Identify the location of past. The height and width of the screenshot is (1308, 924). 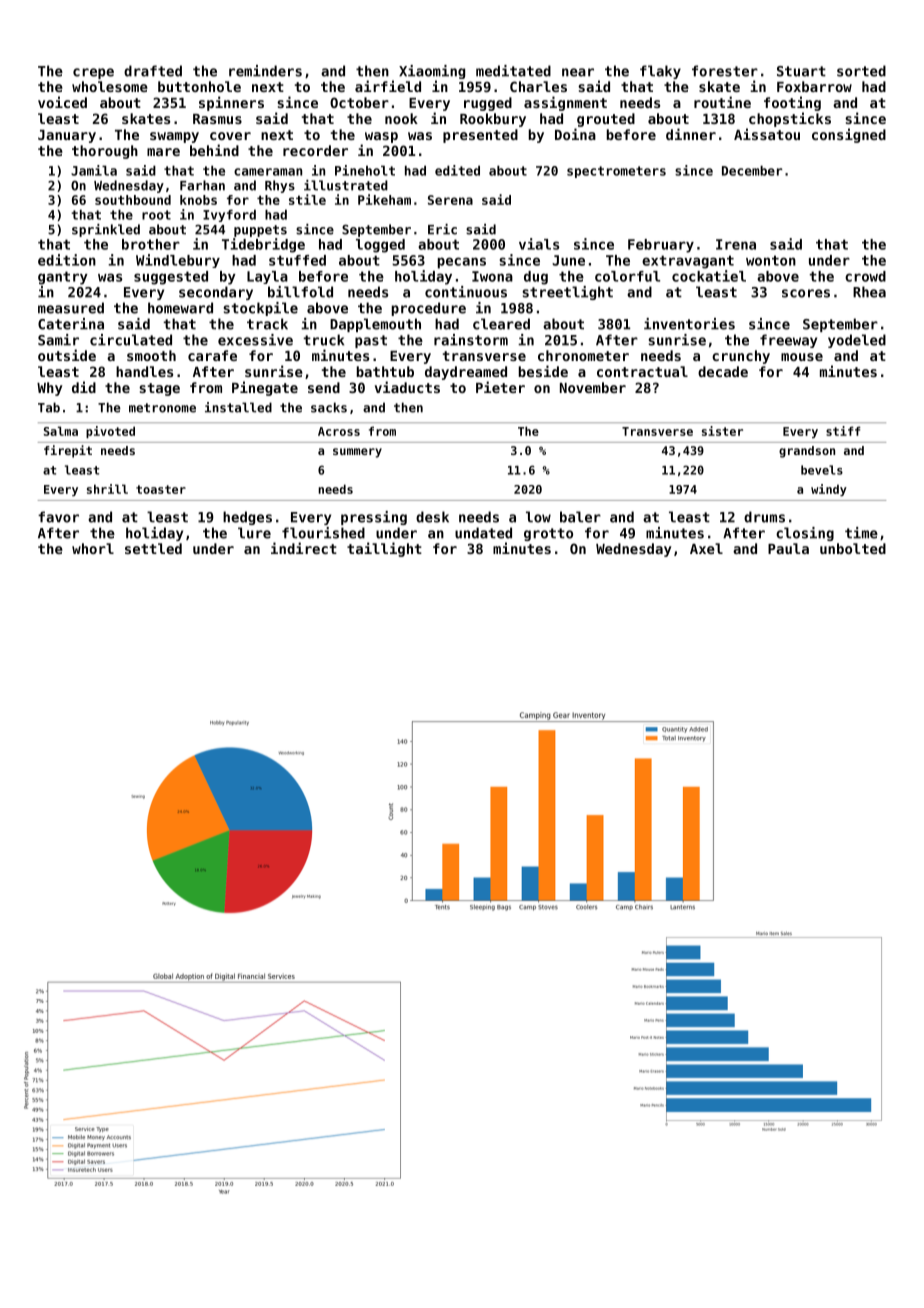
(371, 341).
